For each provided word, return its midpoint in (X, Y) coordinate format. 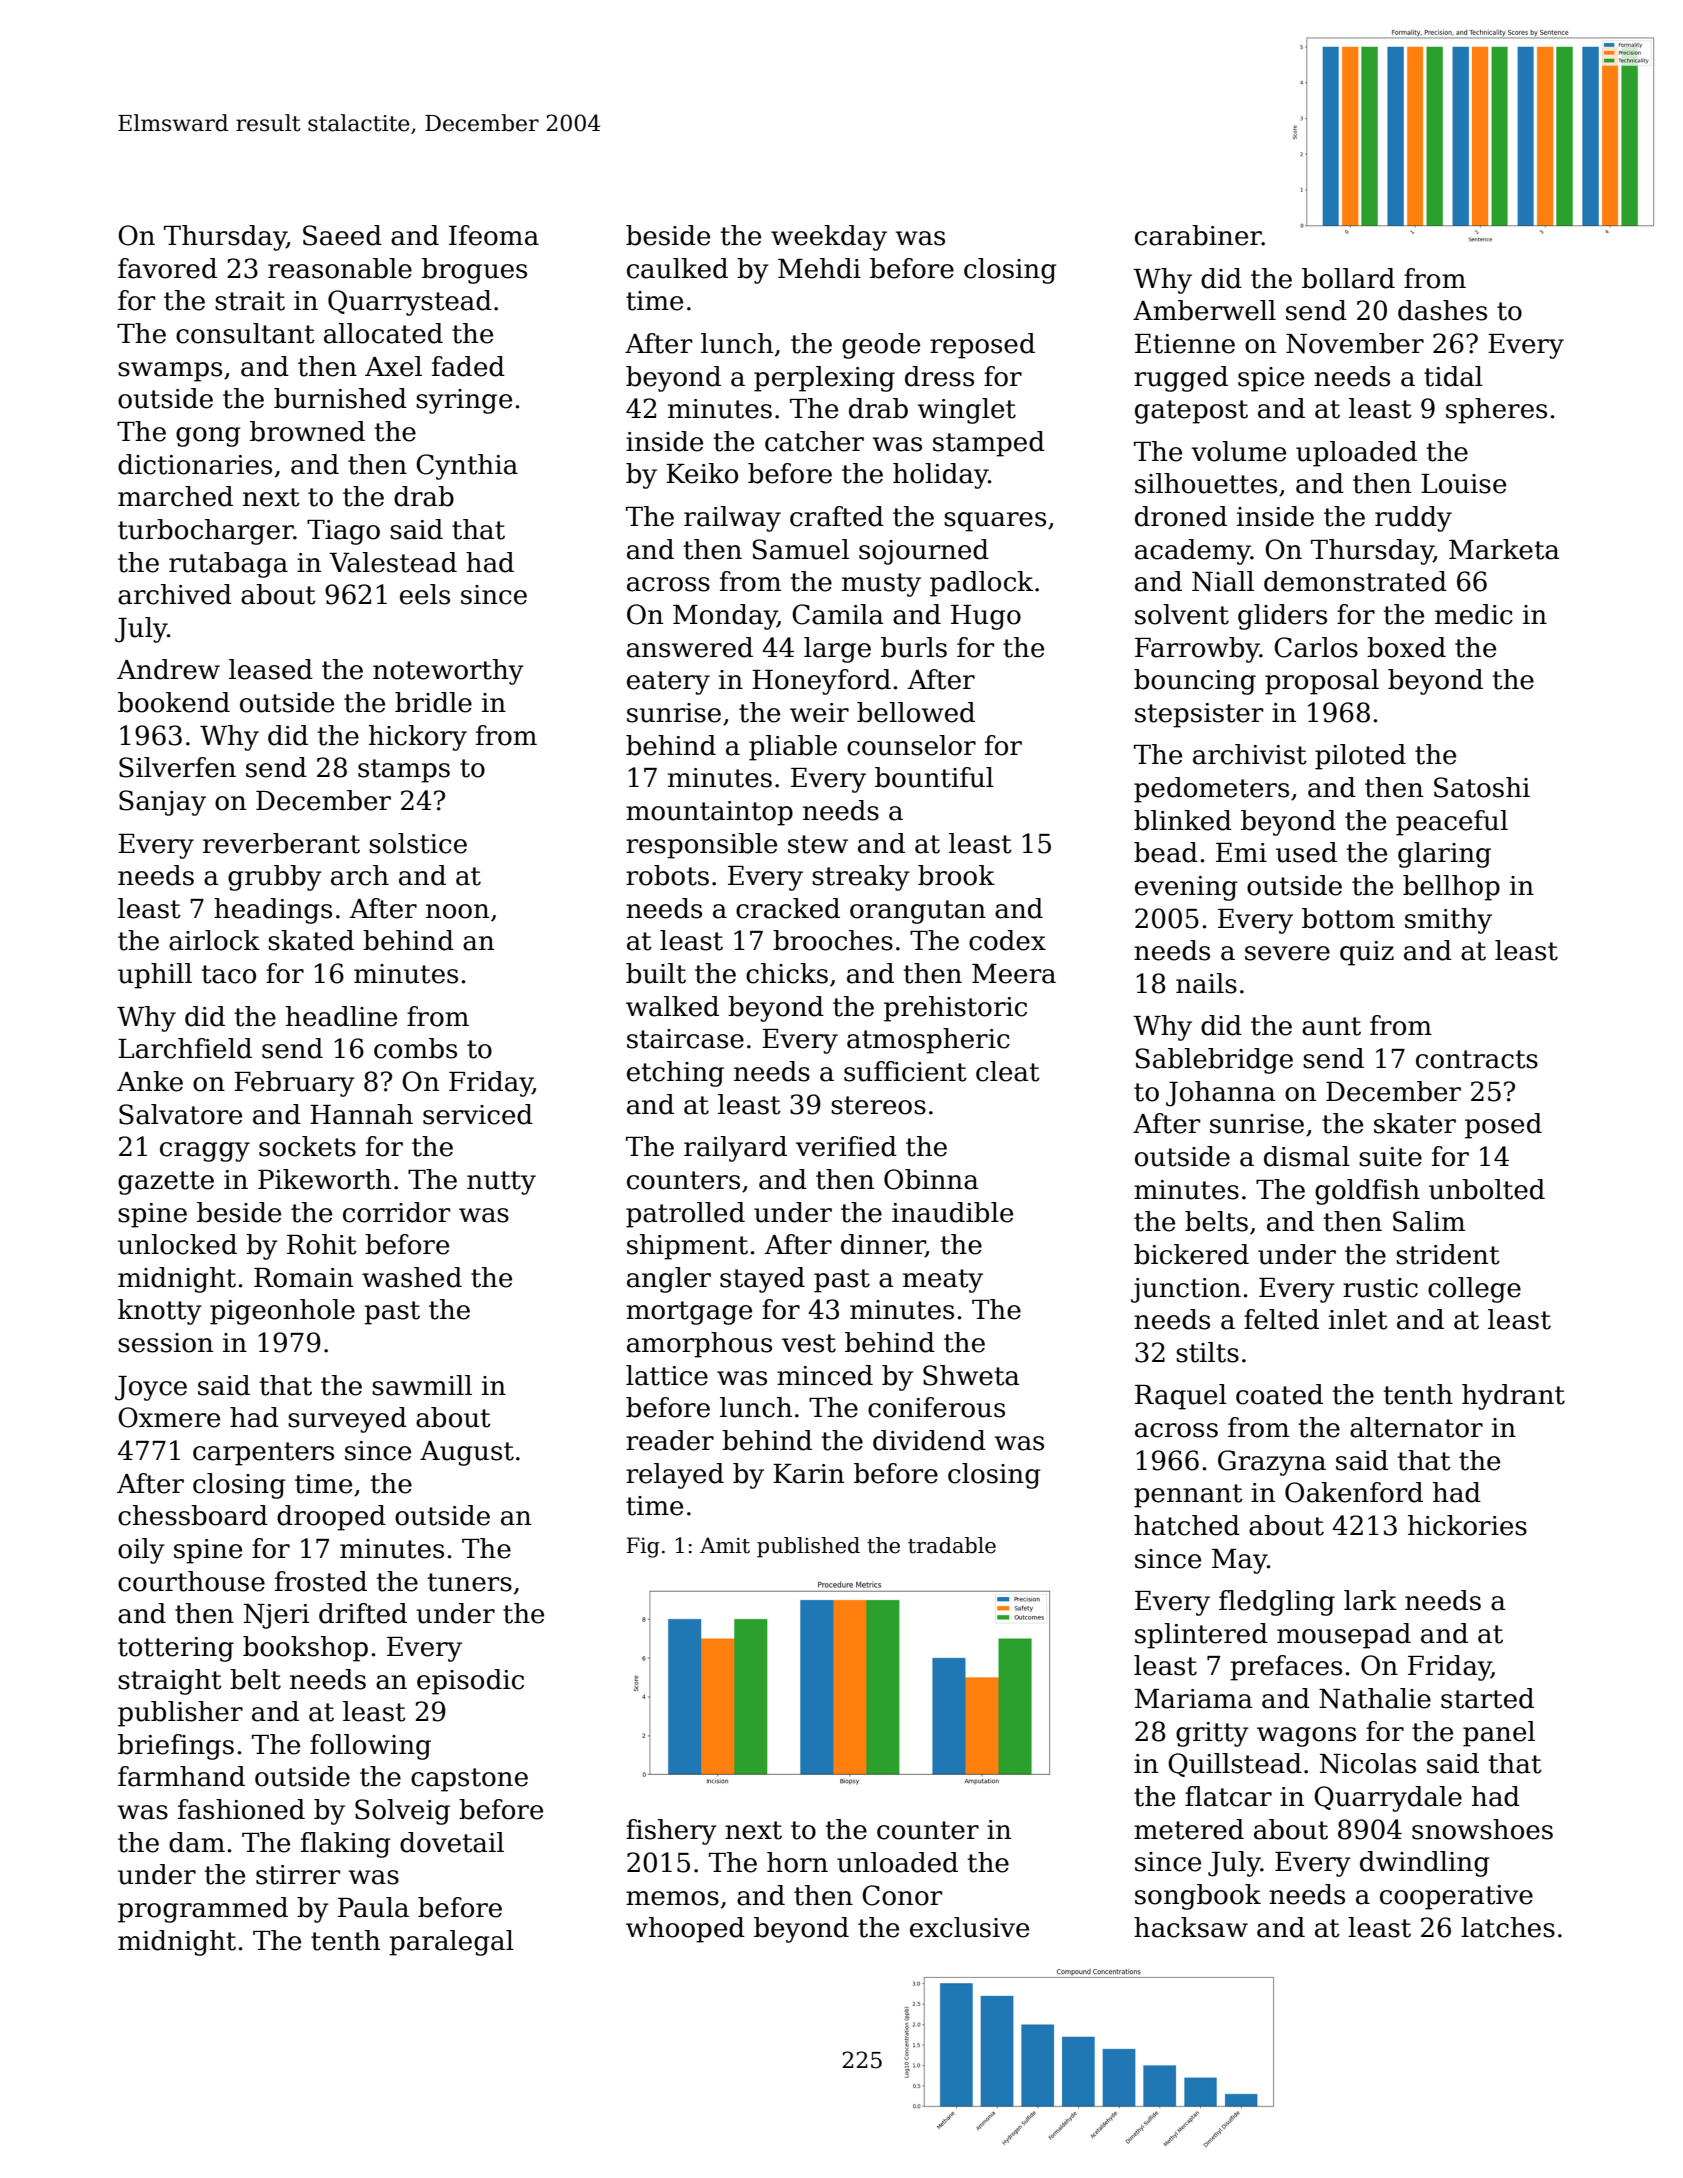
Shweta (971, 1375)
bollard (1348, 278)
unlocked (177, 1244)
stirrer (298, 1875)
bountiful (934, 777)
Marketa (1504, 549)
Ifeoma (494, 235)
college (1474, 1290)
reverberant (281, 843)
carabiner (1198, 235)
